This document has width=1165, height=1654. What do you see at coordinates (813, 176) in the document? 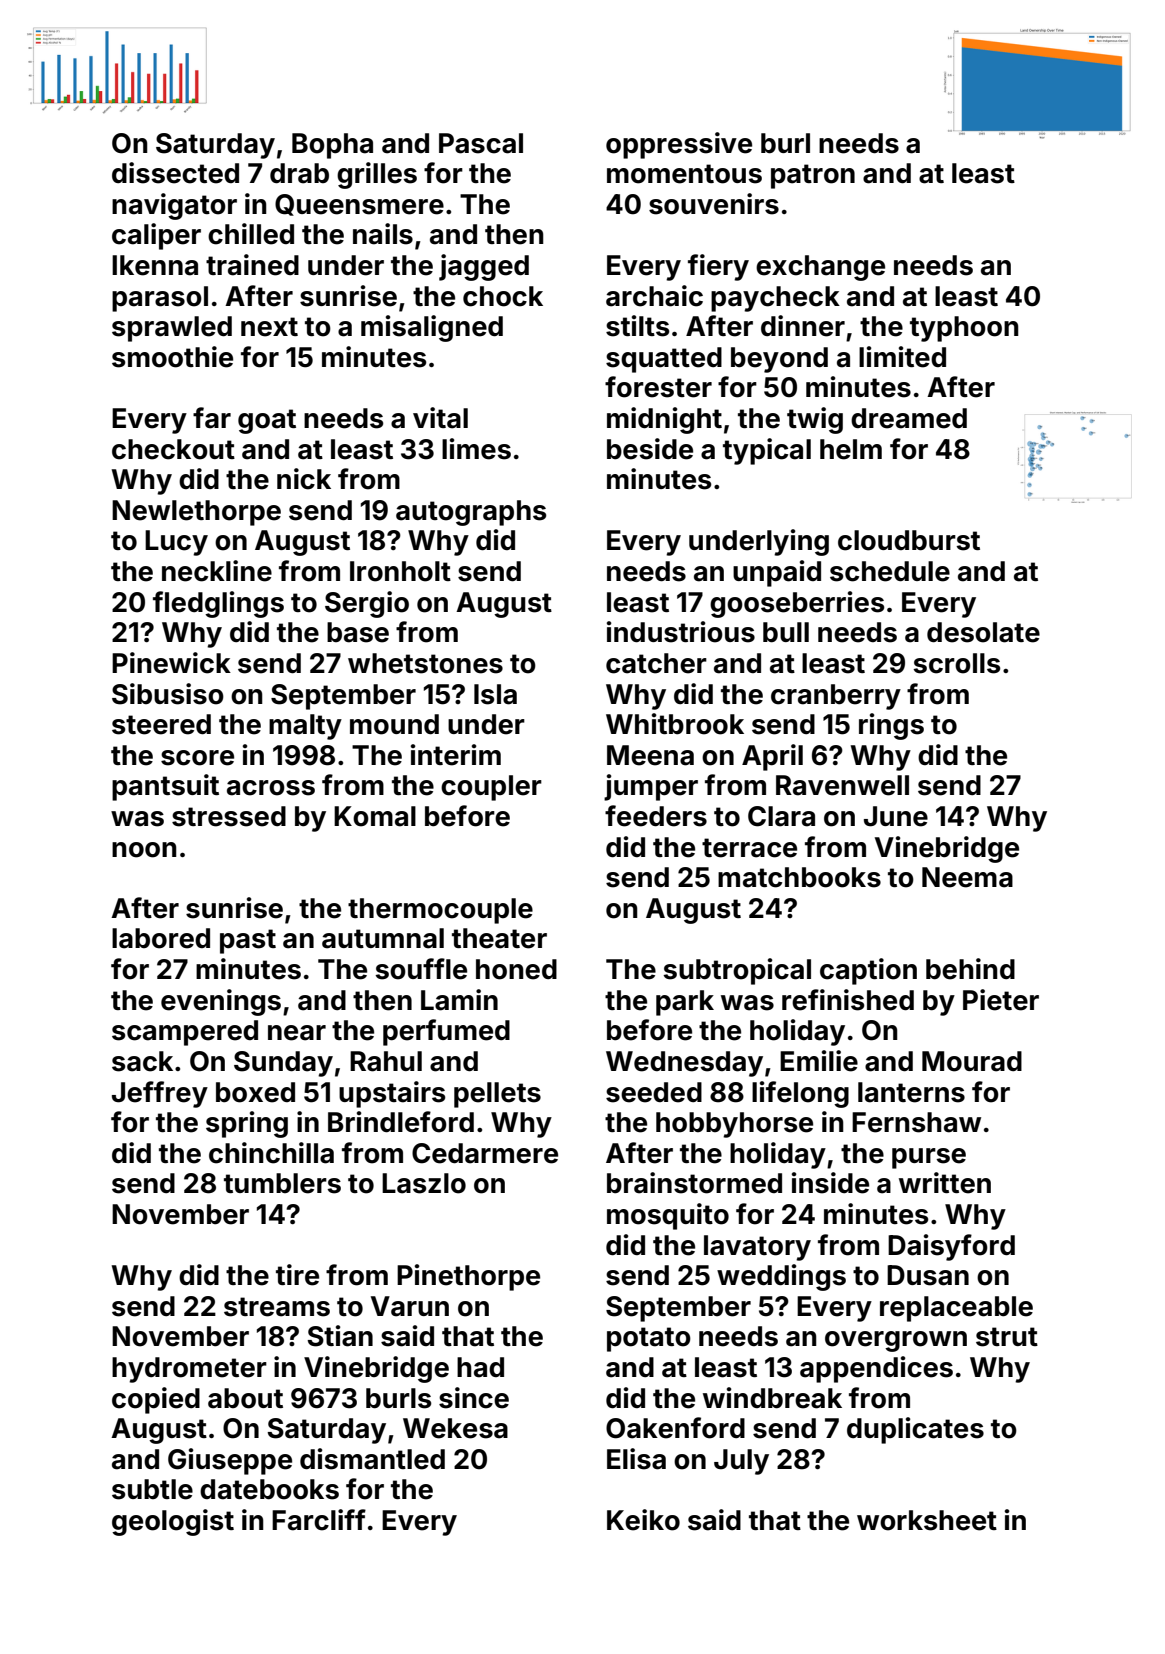
I see `patron` at bounding box center [813, 176].
